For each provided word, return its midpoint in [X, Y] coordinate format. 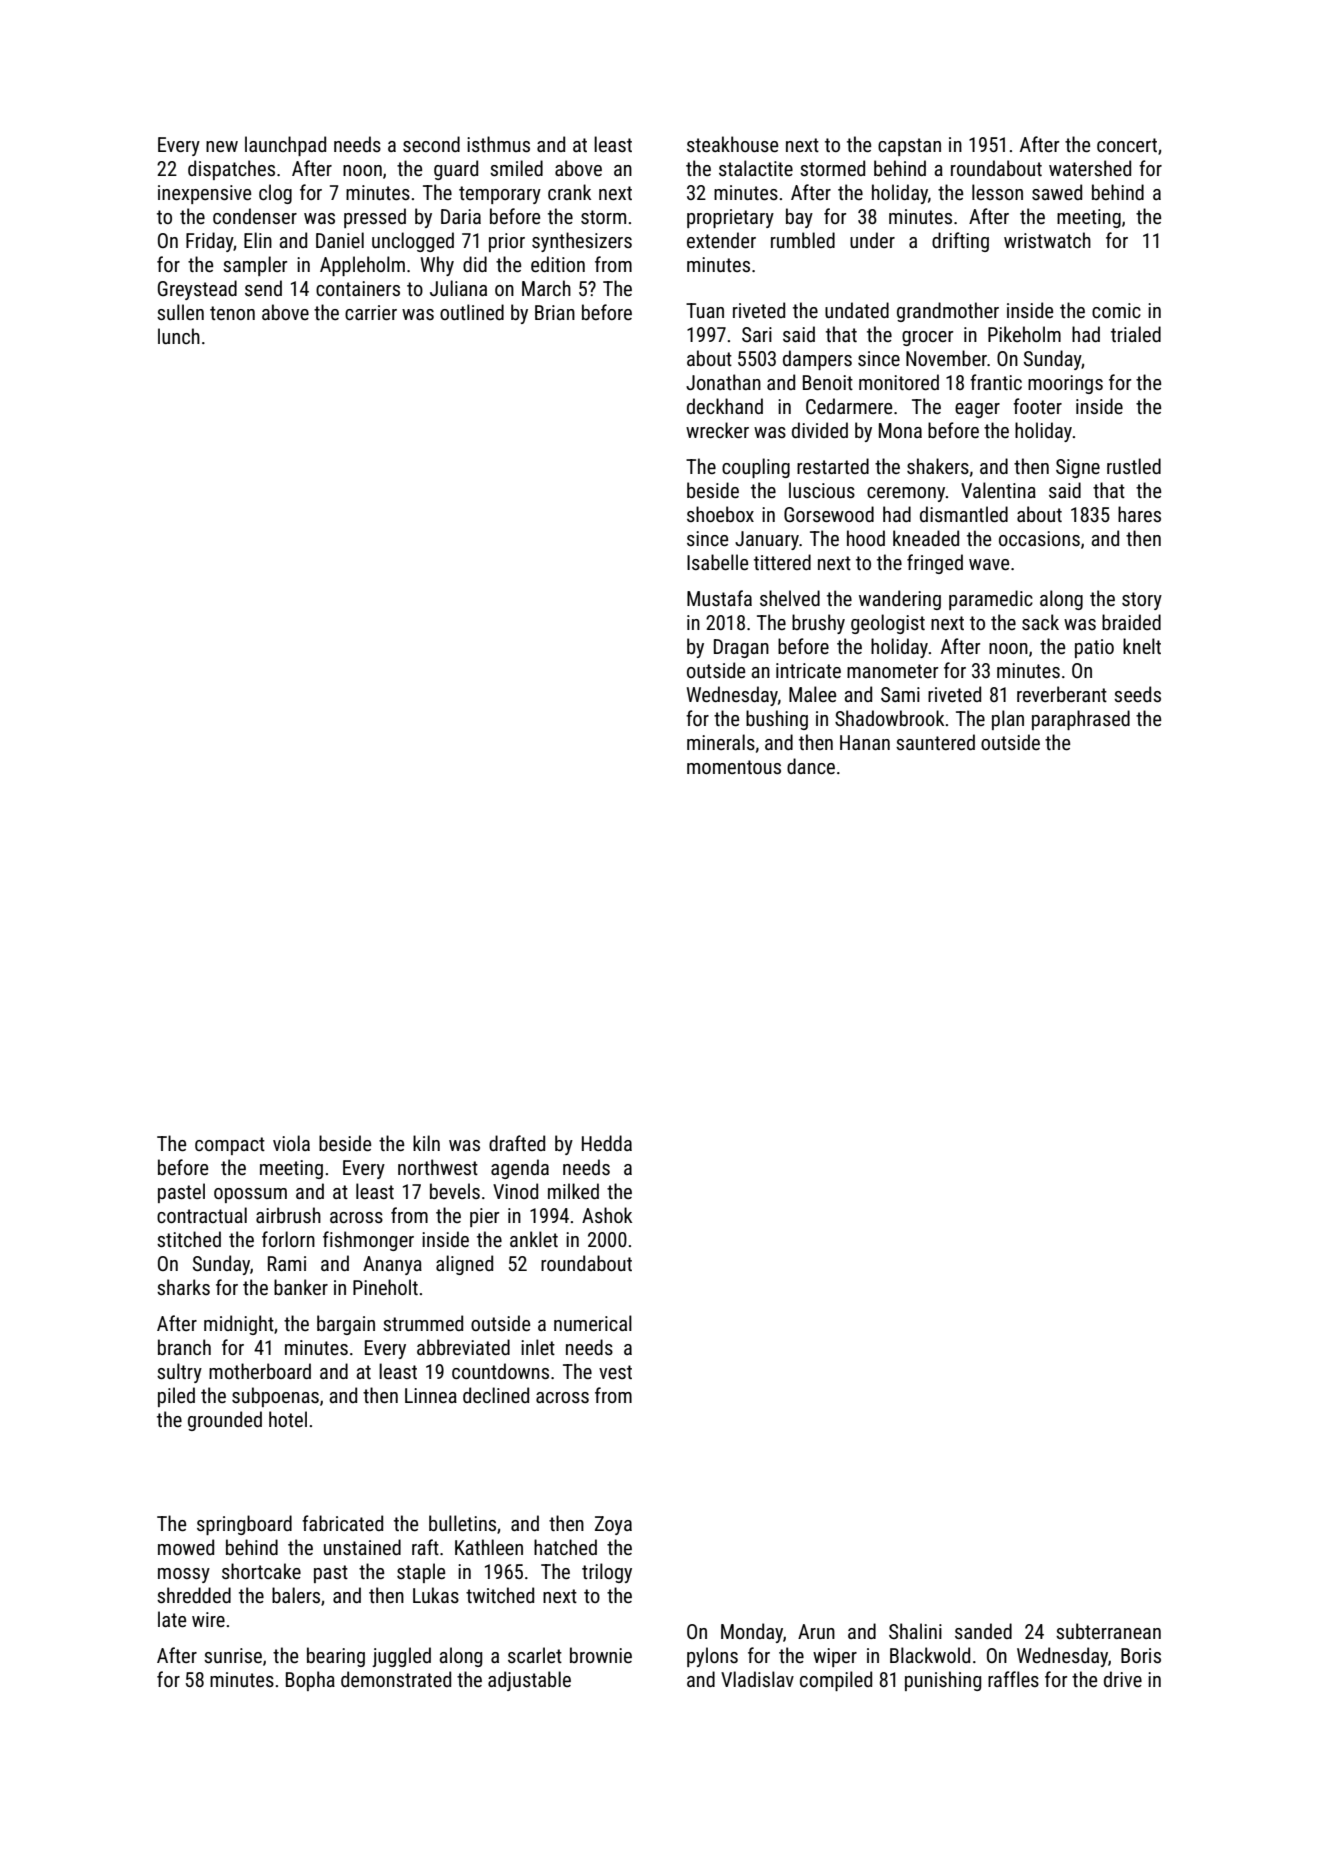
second [431, 144]
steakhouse [732, 144]
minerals [721, 742]
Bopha [310, 1681]
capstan [909, 147]
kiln [426, 1143]
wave [989, 564]
